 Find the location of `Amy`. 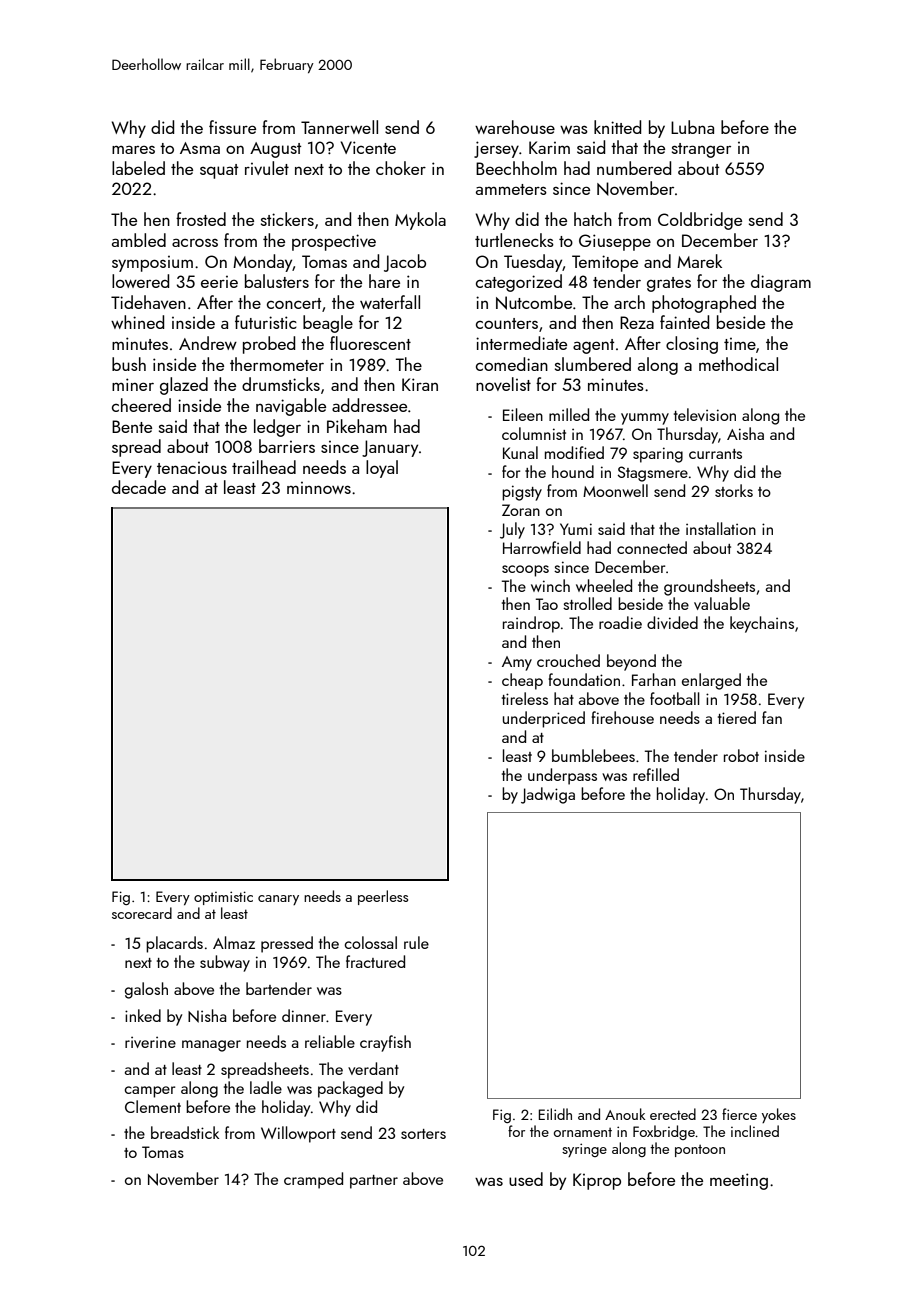

Amy is located at coordinates (517, 663).
